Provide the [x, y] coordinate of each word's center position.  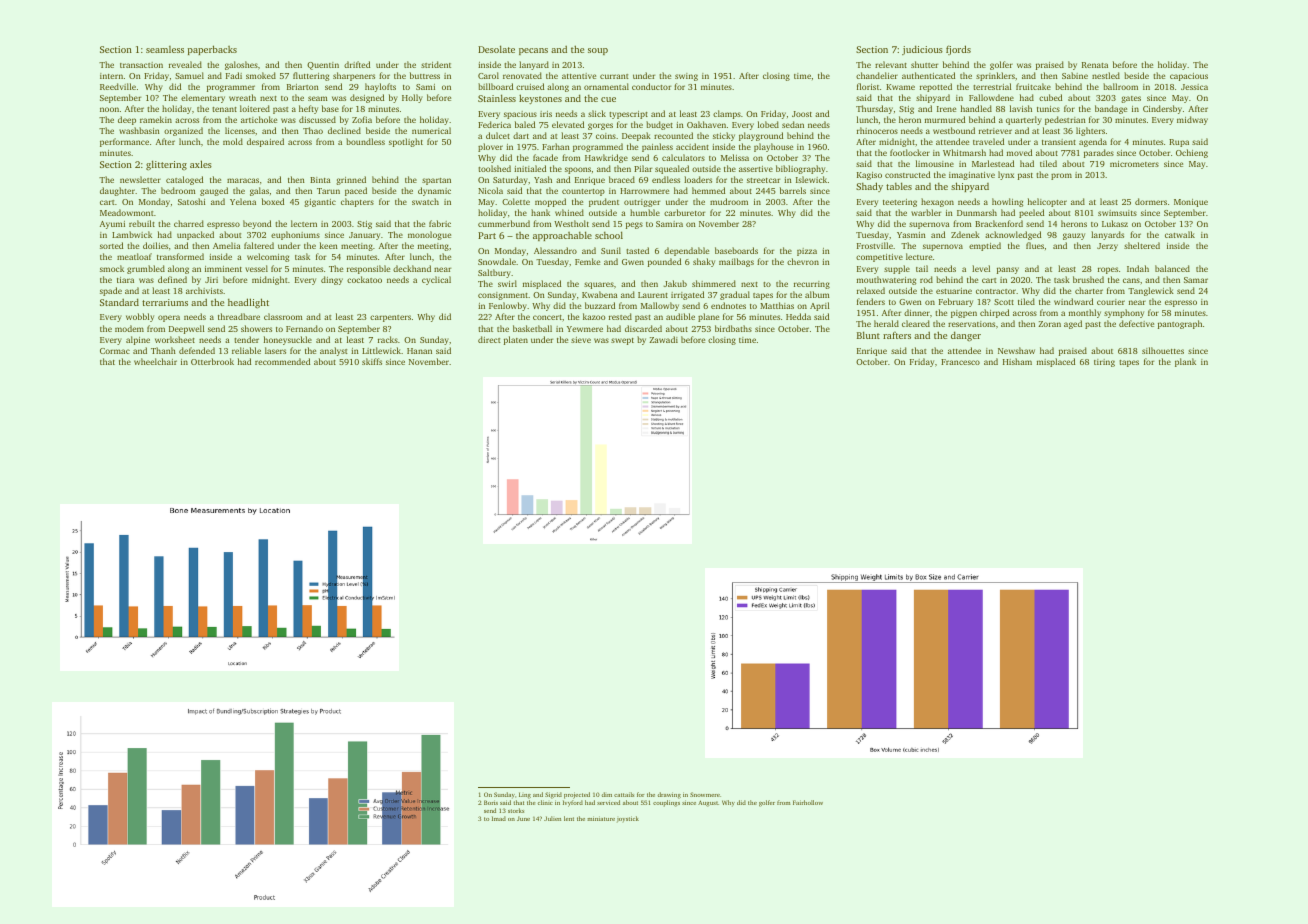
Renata [1095, 65]
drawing [669, 795]
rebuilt [142, 223]
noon [109, 109]
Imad [499, 818]
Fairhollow [808, 802]
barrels [793, 190]
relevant [891, 64]
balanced [1172, 268]
